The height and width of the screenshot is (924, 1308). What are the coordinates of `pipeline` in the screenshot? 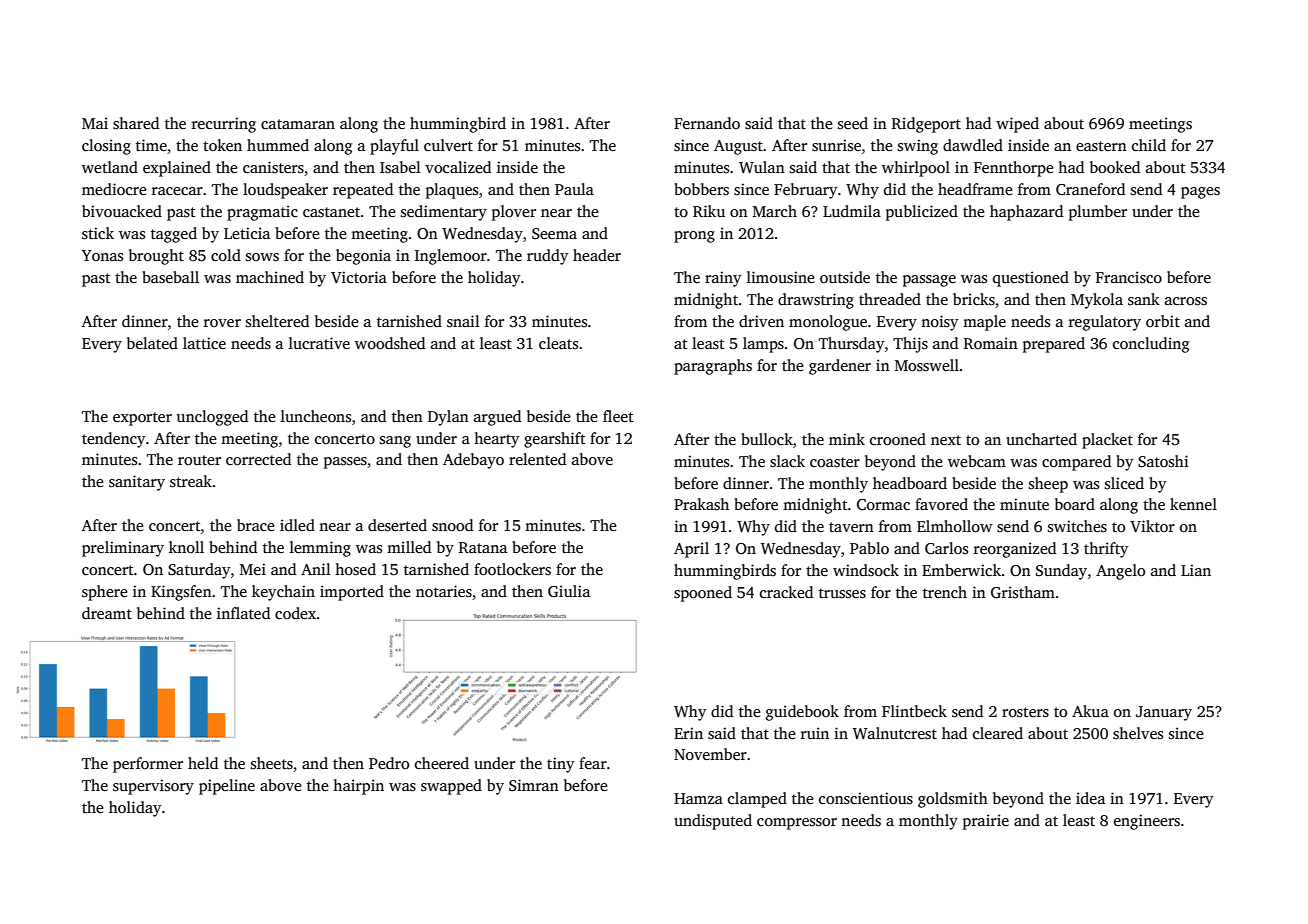 It's located at (227, 787).
